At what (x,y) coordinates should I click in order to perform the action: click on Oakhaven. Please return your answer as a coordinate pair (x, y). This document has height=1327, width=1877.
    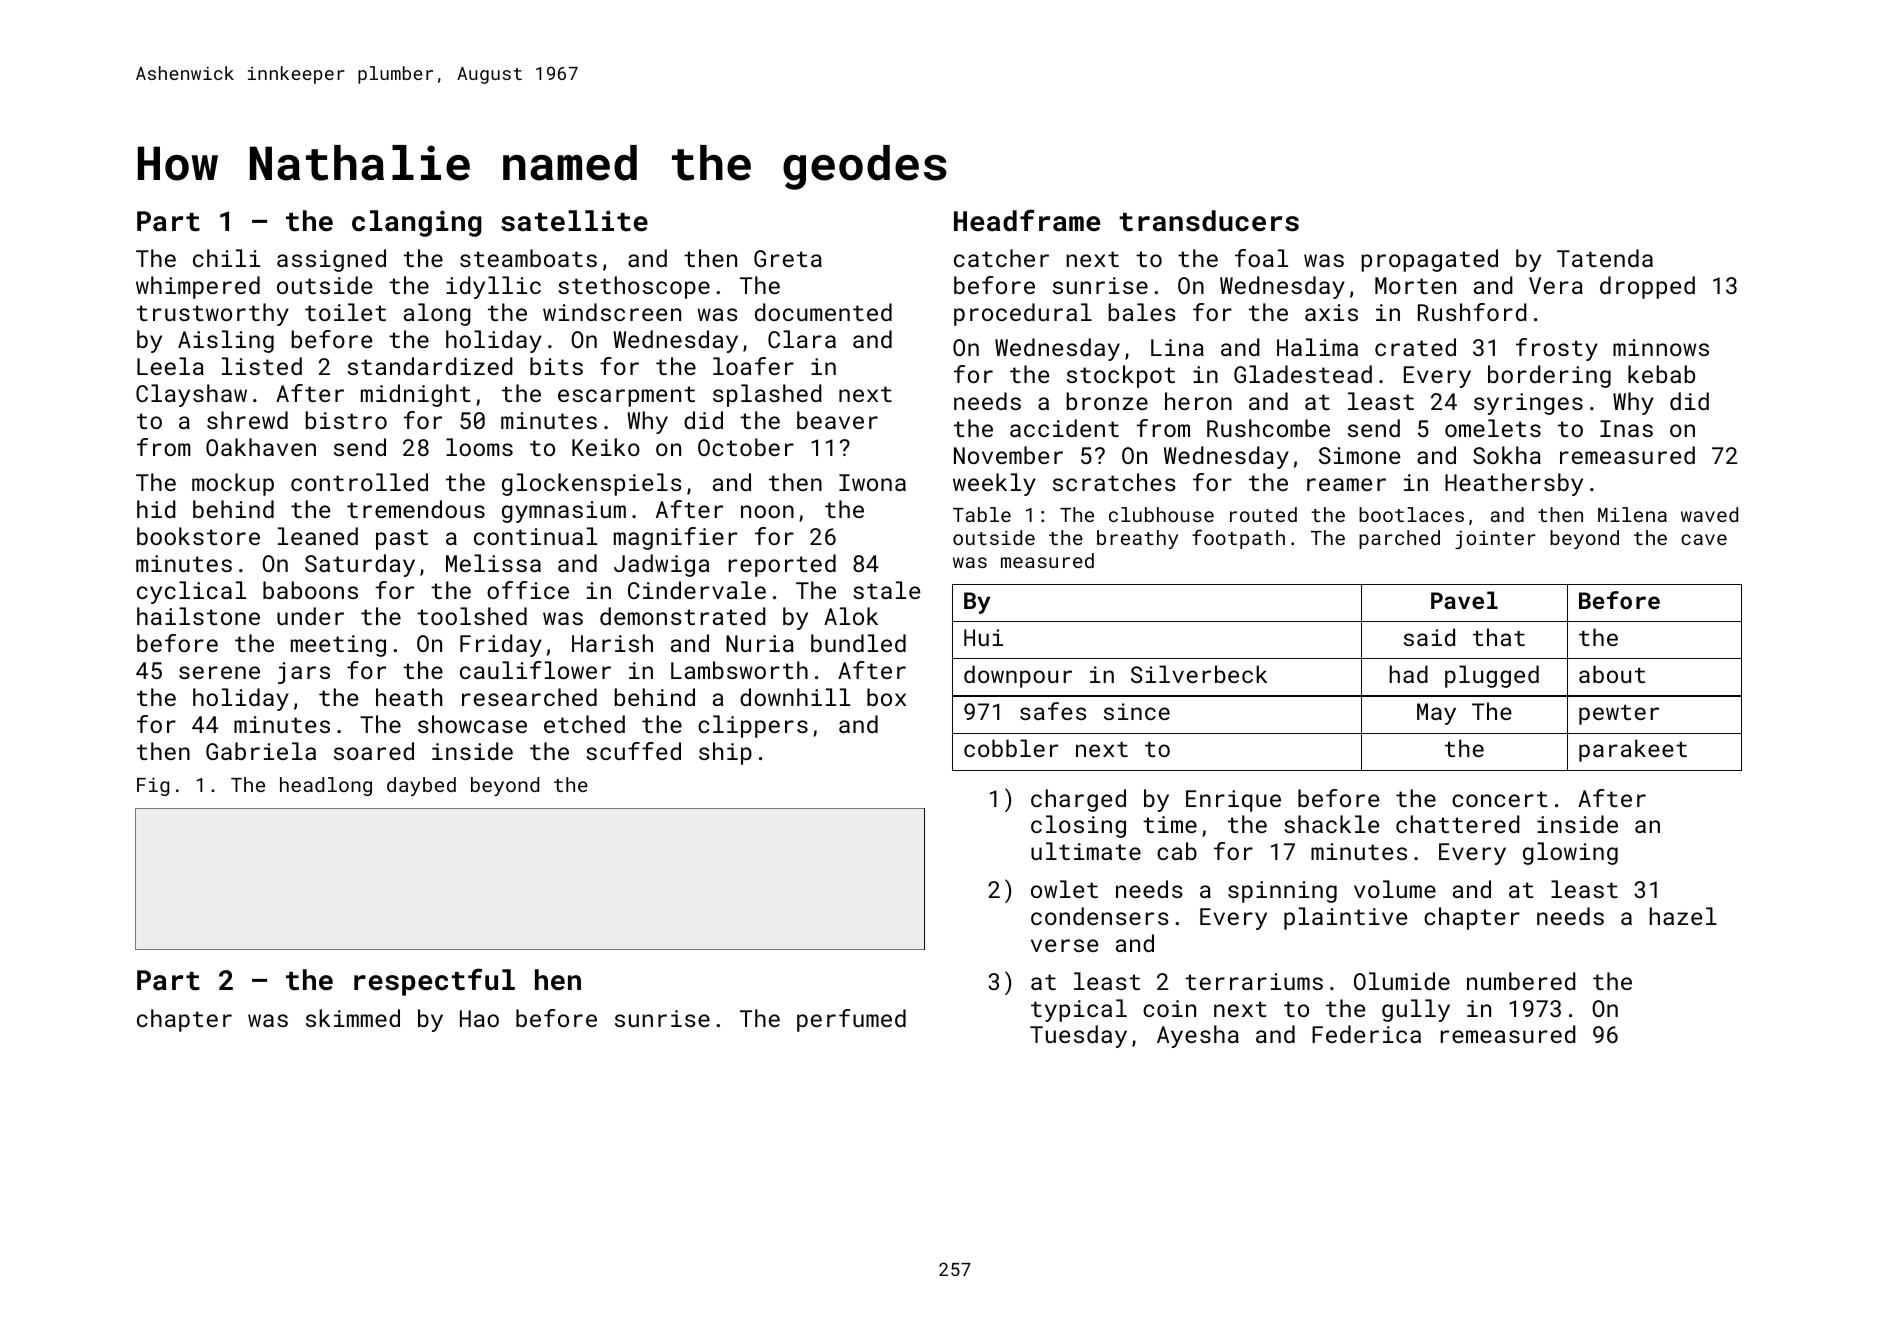
    Looking at the image, I should click on (261, 447).
